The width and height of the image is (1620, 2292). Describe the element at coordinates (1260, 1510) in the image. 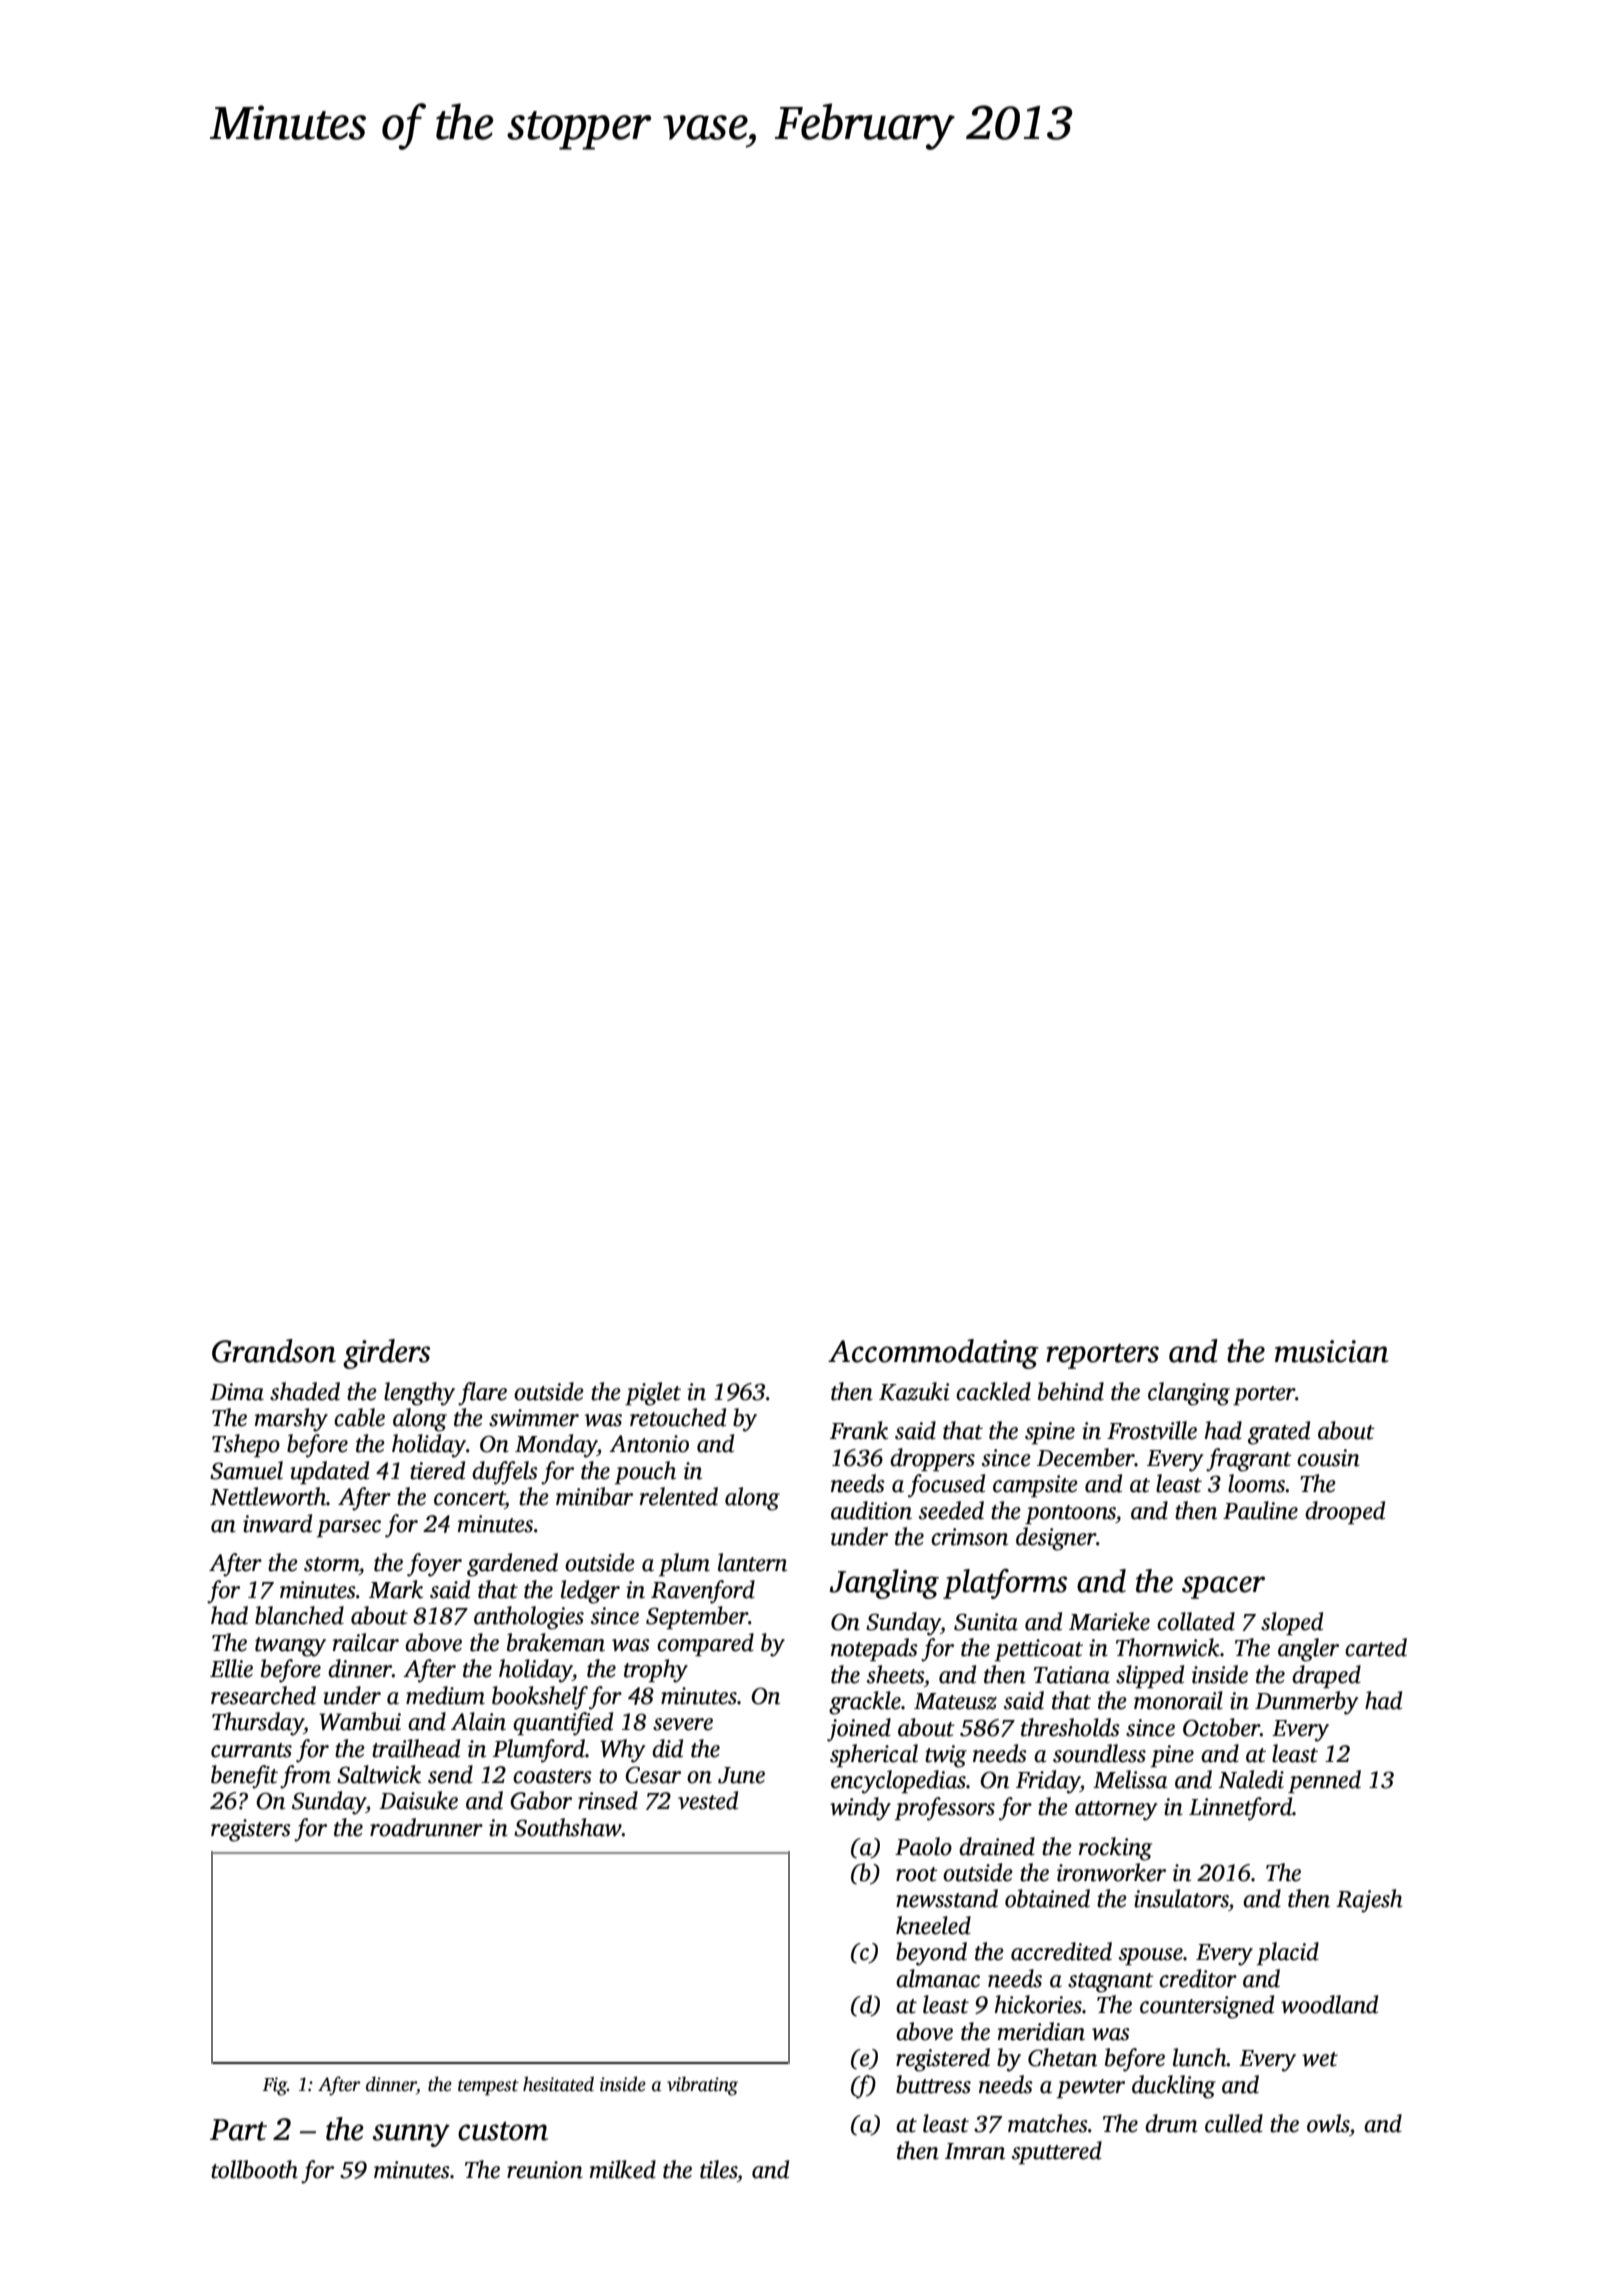

I see `Pauline` at that location.
